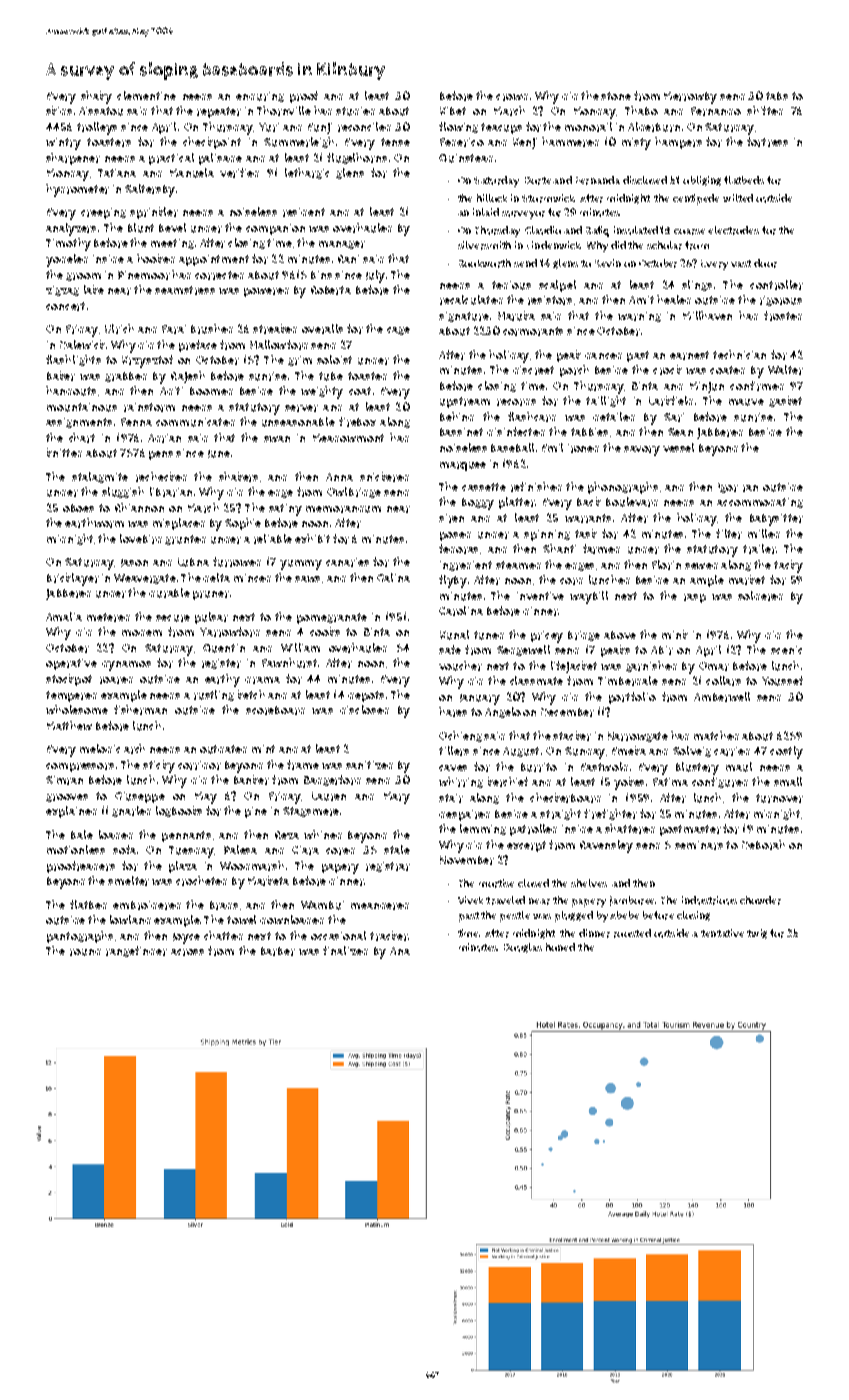 The width and height of the screenshot is (849, 1400). I want to click on skids, so click(59, 110).
